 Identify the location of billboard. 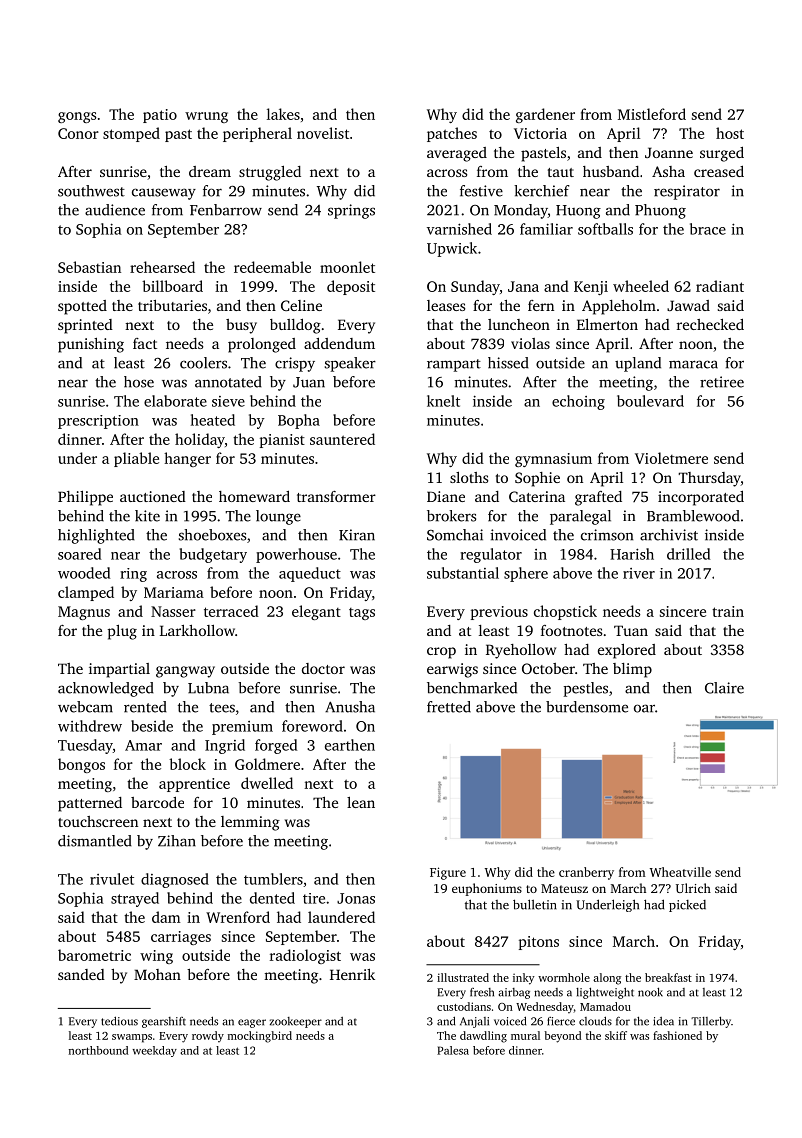
(172, 286).
